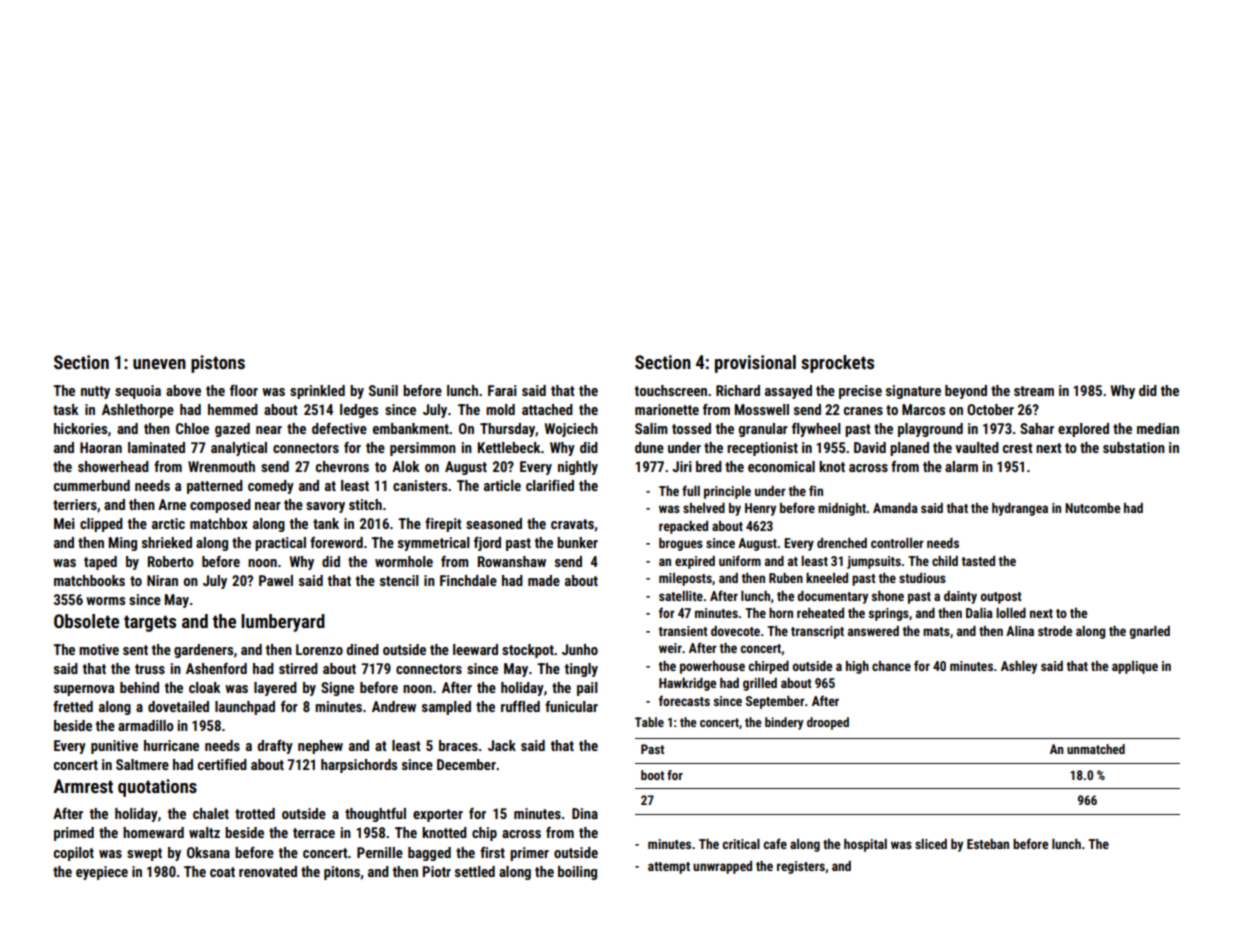 The width and height of the screenshot is (1233, 952). What do you see at coordinates (420, 485) in the screenshot?
I see `canisters` at bounding box center [420, 485].
